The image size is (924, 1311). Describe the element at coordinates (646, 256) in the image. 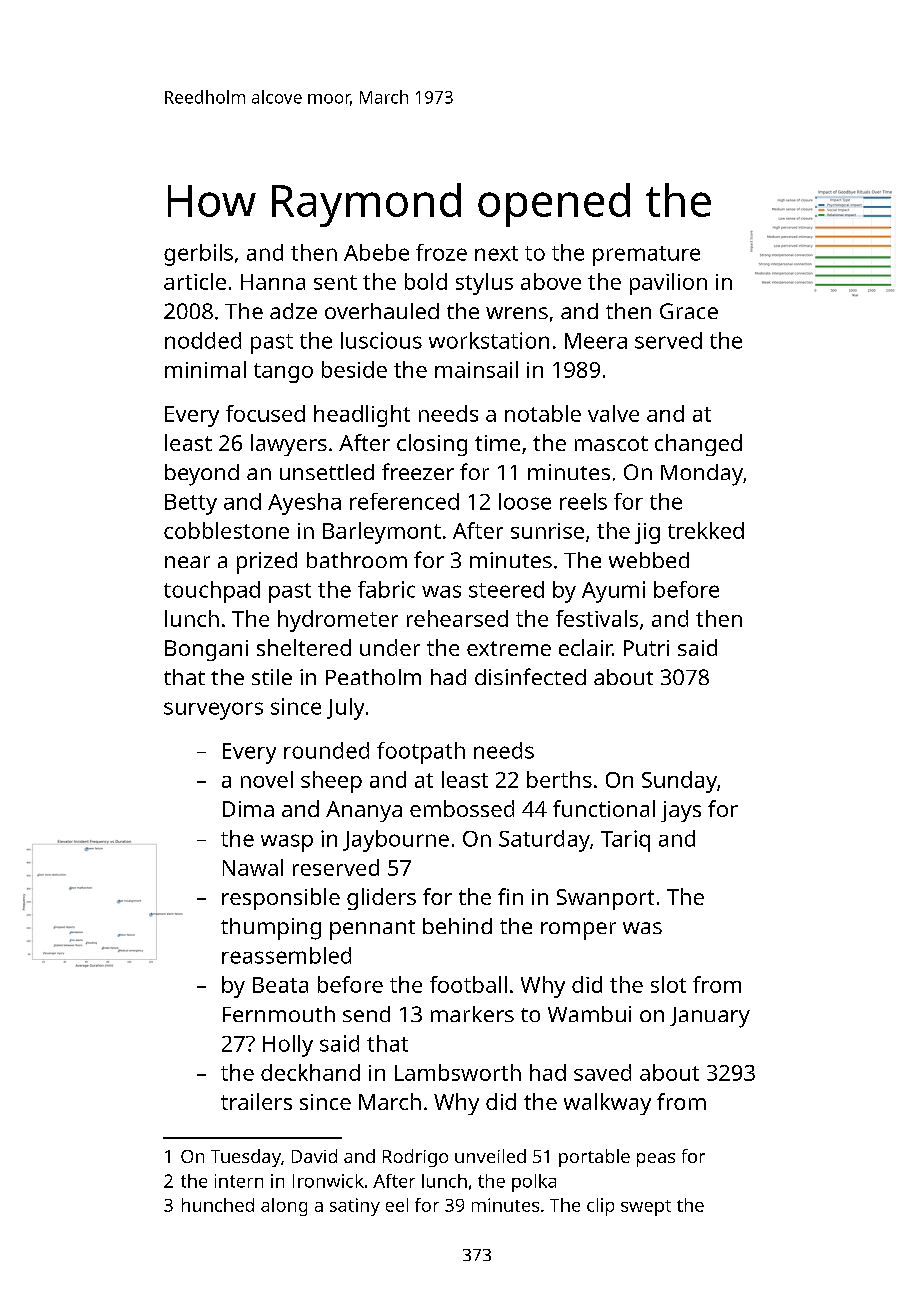

I see `premature` at that location.
